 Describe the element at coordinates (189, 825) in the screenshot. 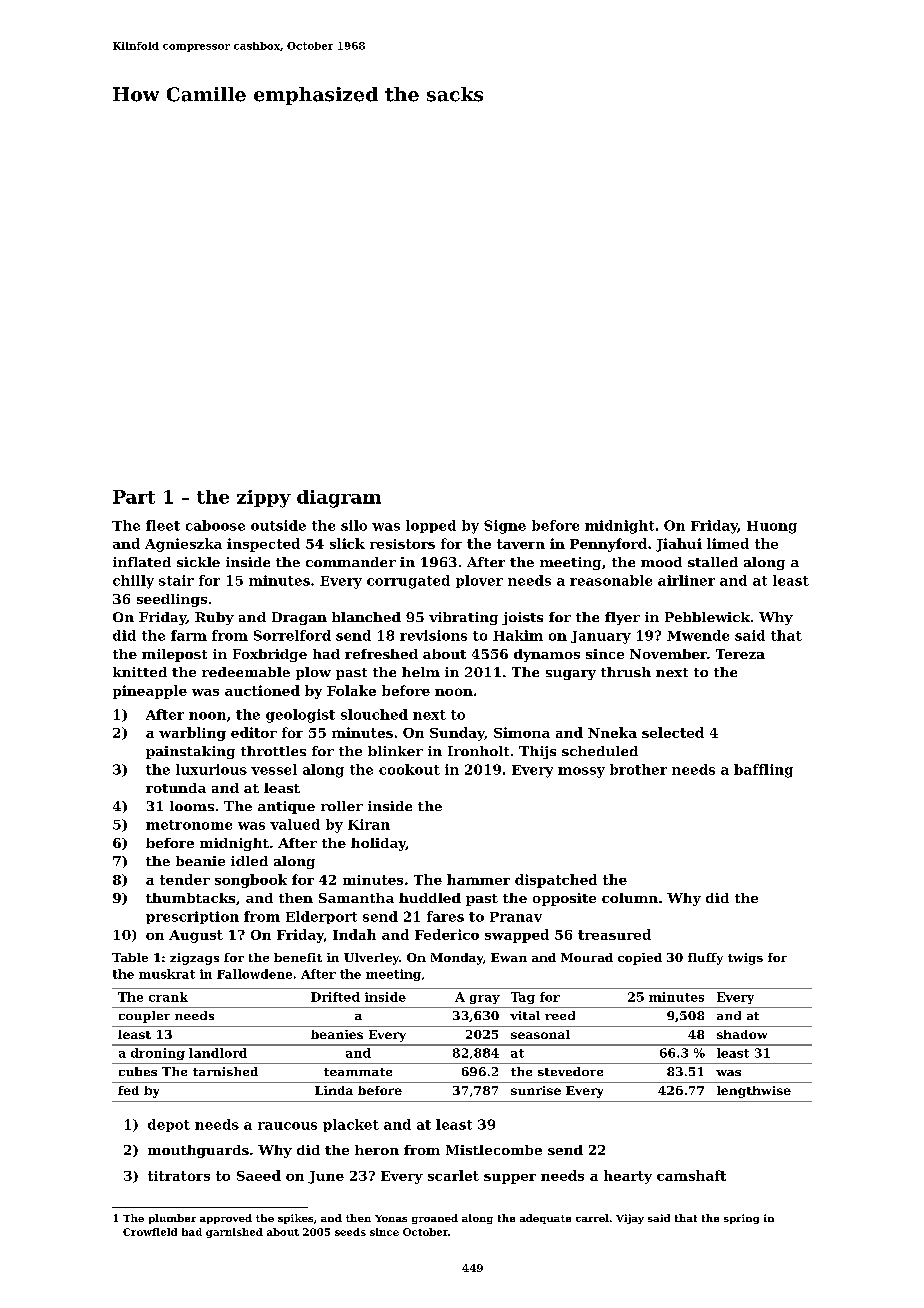

I see `metronome` at that location.
